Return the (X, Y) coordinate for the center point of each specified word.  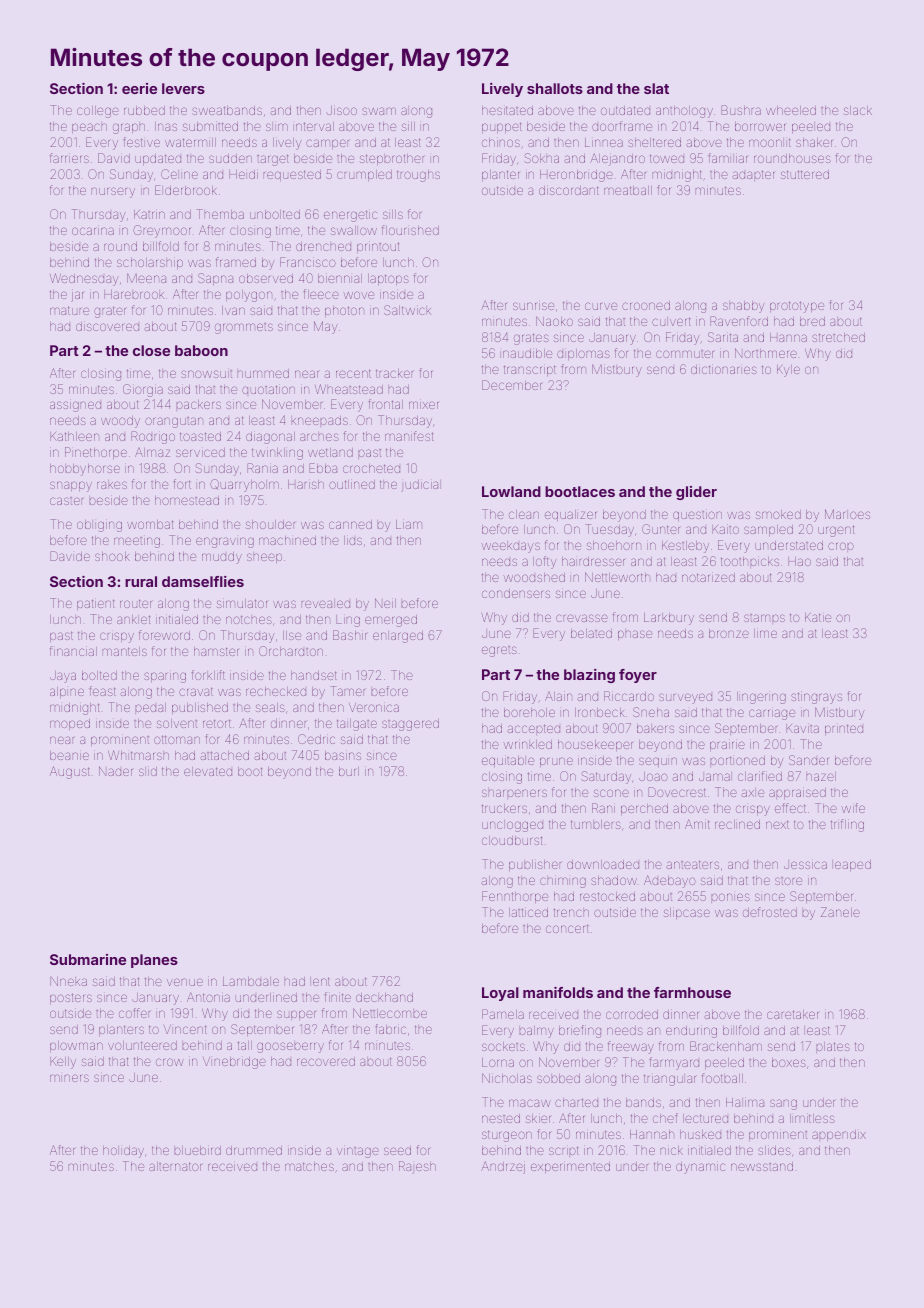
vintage (358, 1152)
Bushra (741, 110)
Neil (385, 603)
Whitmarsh (138, 755)
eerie (139, 88)
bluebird (198, 1150)
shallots (555, 88)
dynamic (700, 1168)
